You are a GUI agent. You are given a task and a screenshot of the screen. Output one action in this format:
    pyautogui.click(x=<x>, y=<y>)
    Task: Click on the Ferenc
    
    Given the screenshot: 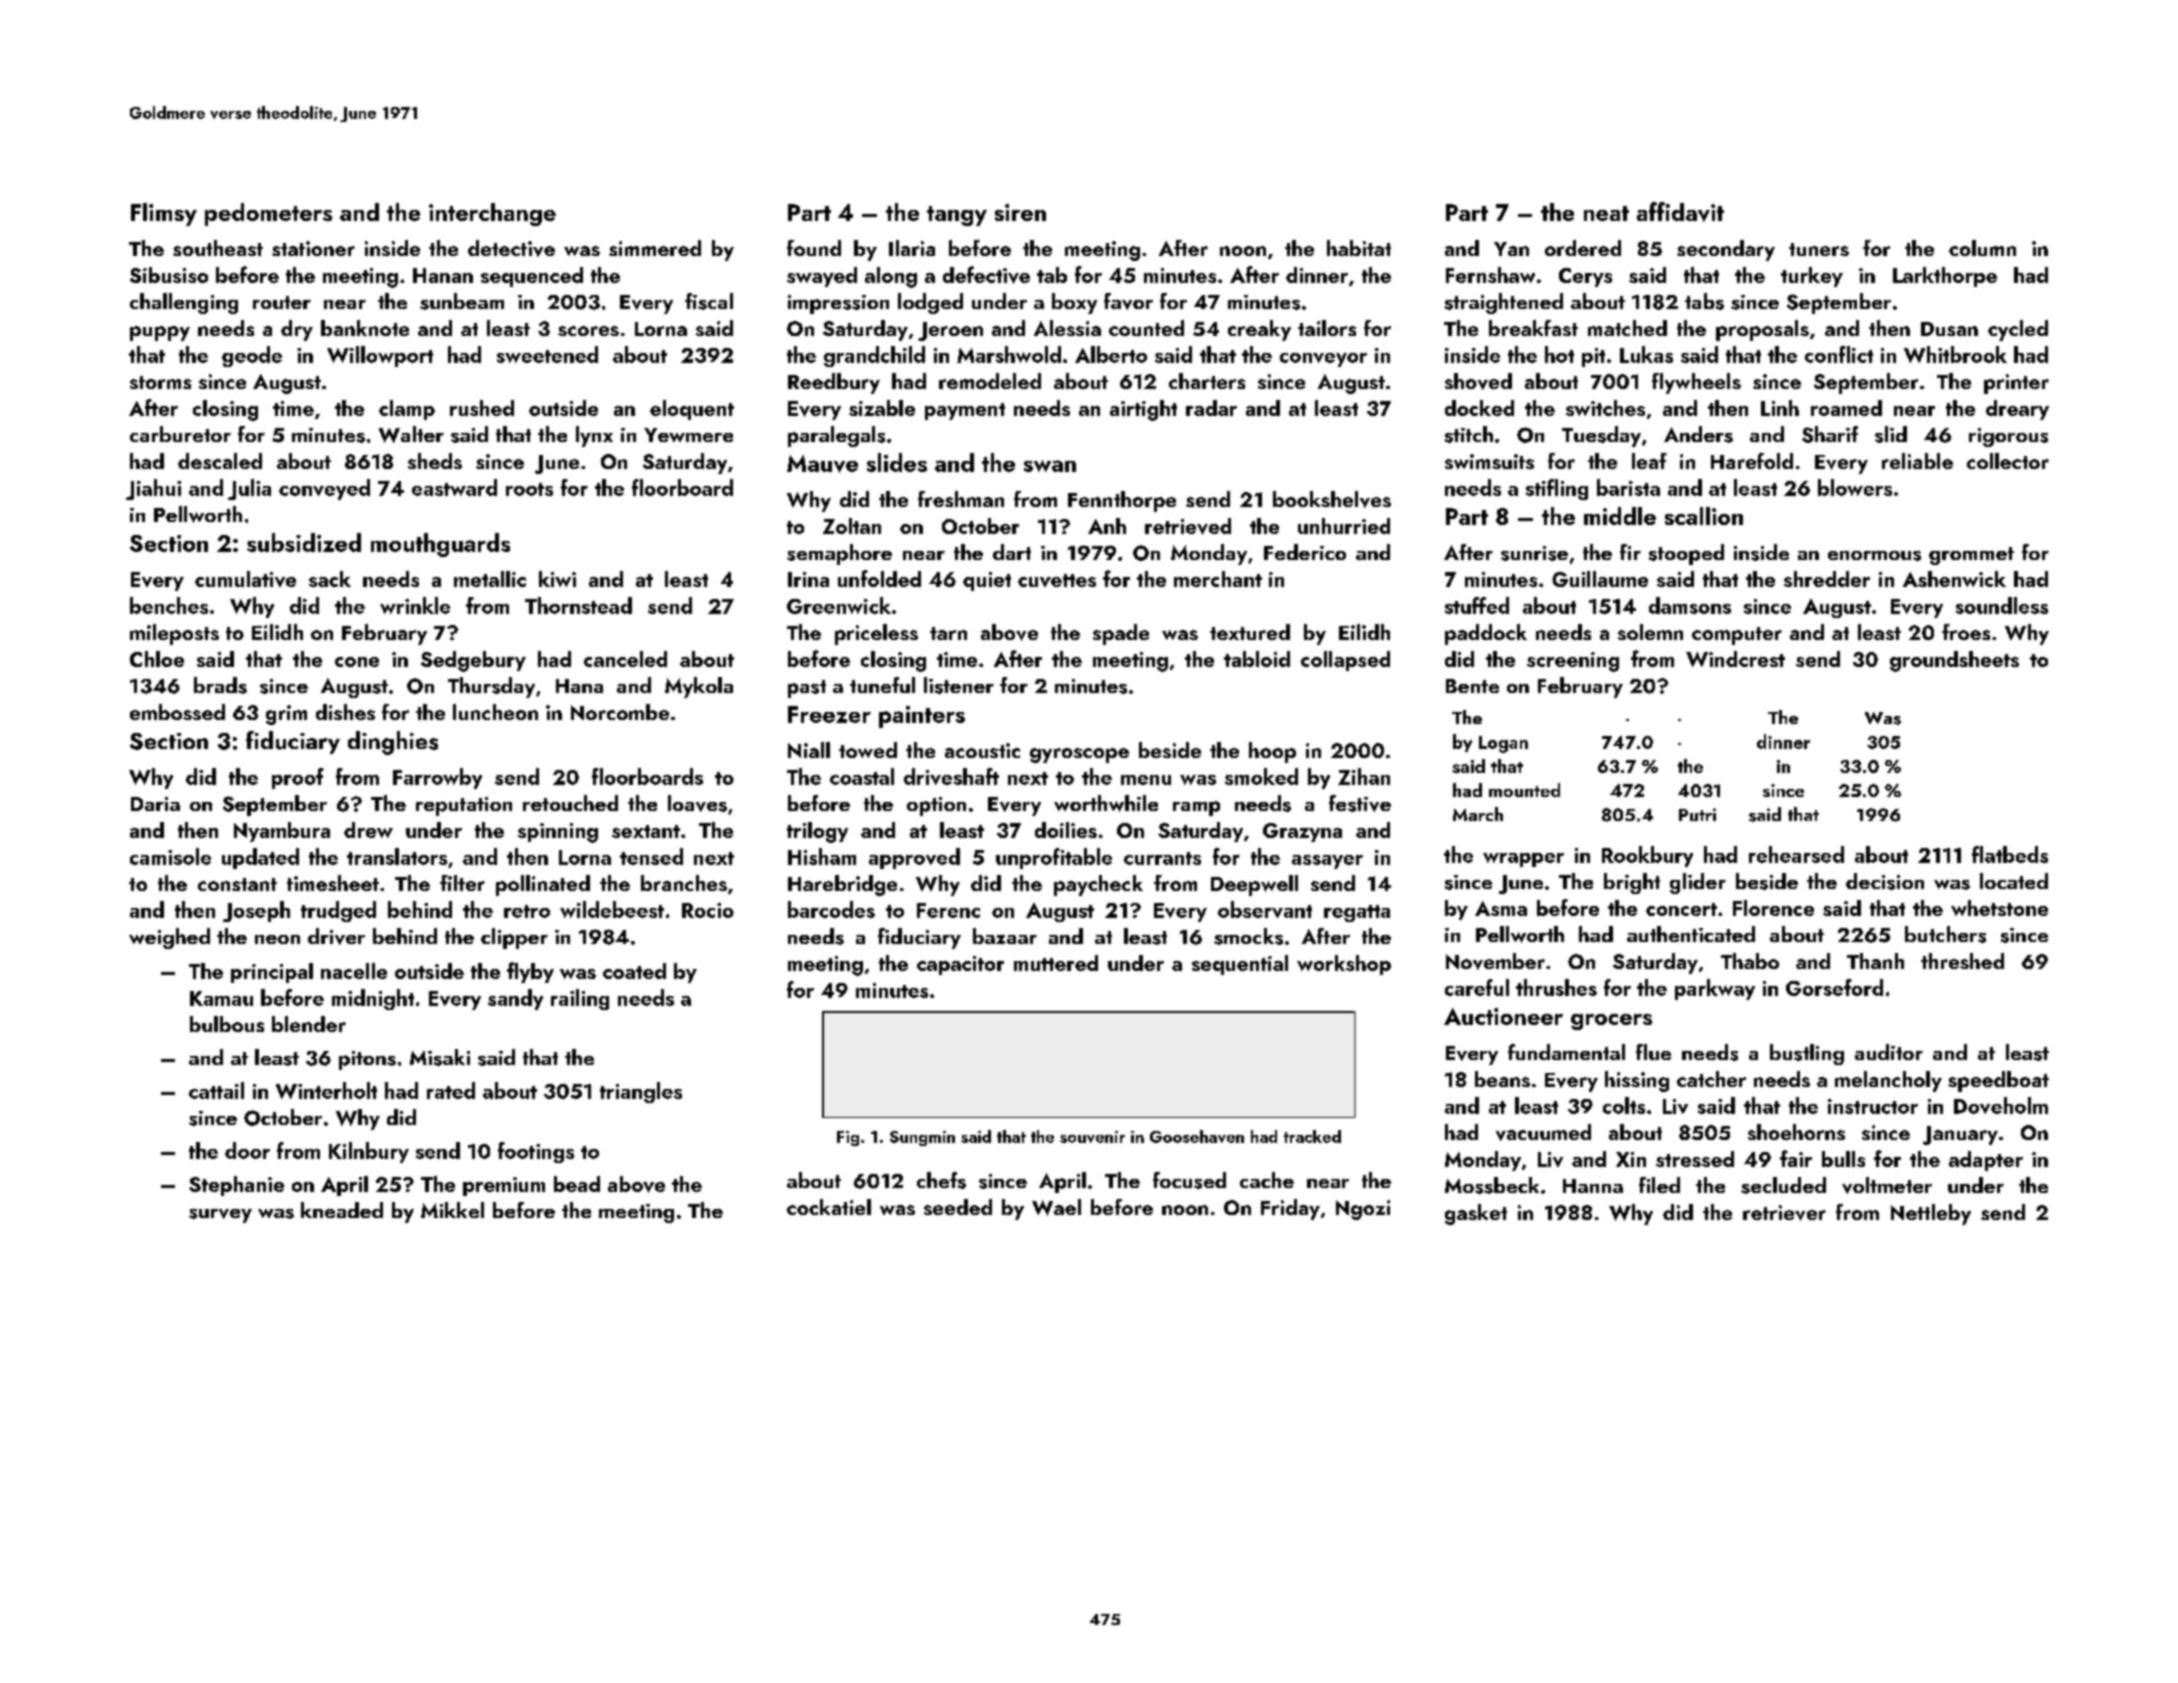 What is the action you would take?
    pyautogui.click(x=948, y=910)
